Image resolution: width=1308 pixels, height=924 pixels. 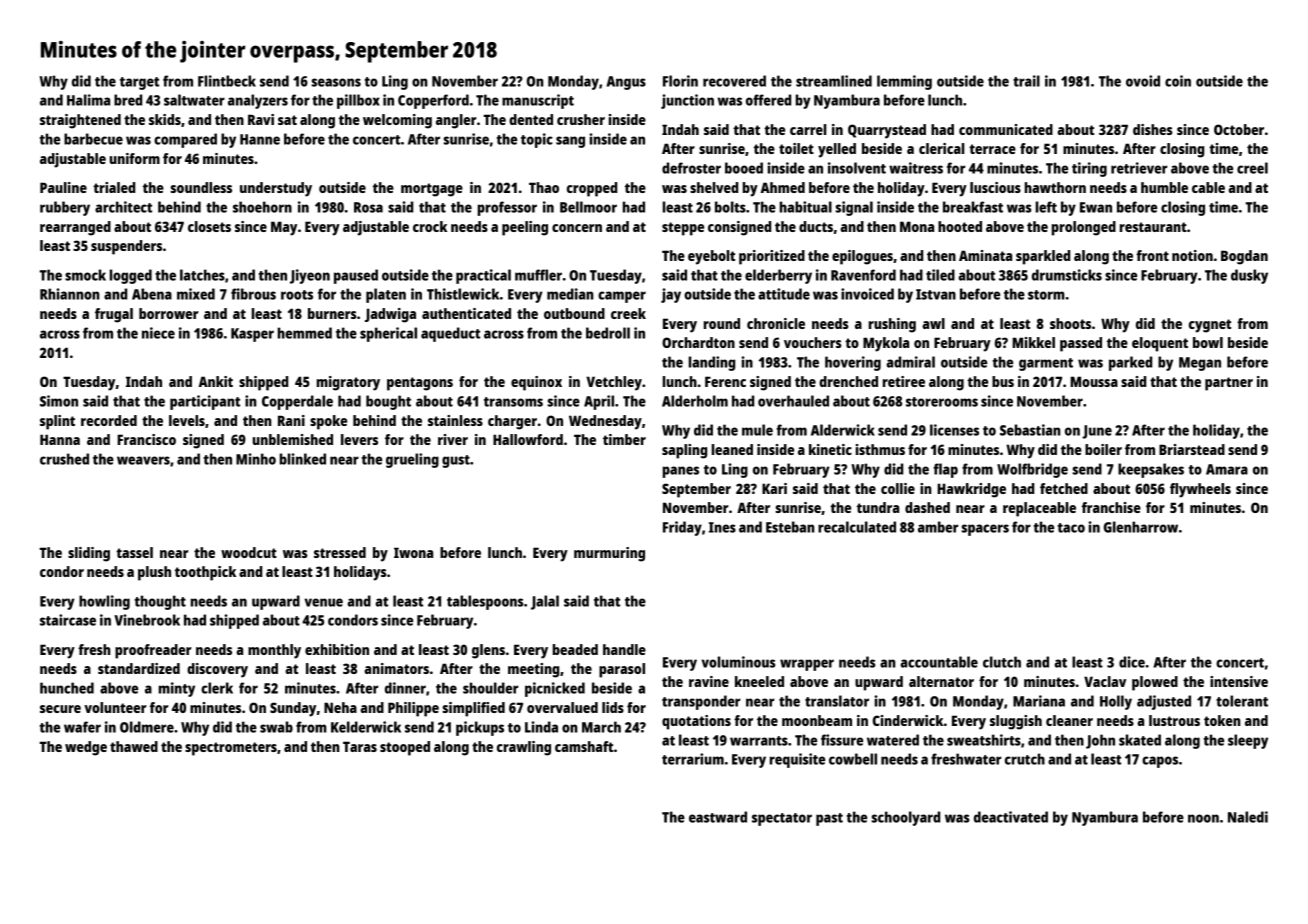 What do you see at coordinates (86, 748) in the image?
I see `wedge` at bounding box center [86, 748].
